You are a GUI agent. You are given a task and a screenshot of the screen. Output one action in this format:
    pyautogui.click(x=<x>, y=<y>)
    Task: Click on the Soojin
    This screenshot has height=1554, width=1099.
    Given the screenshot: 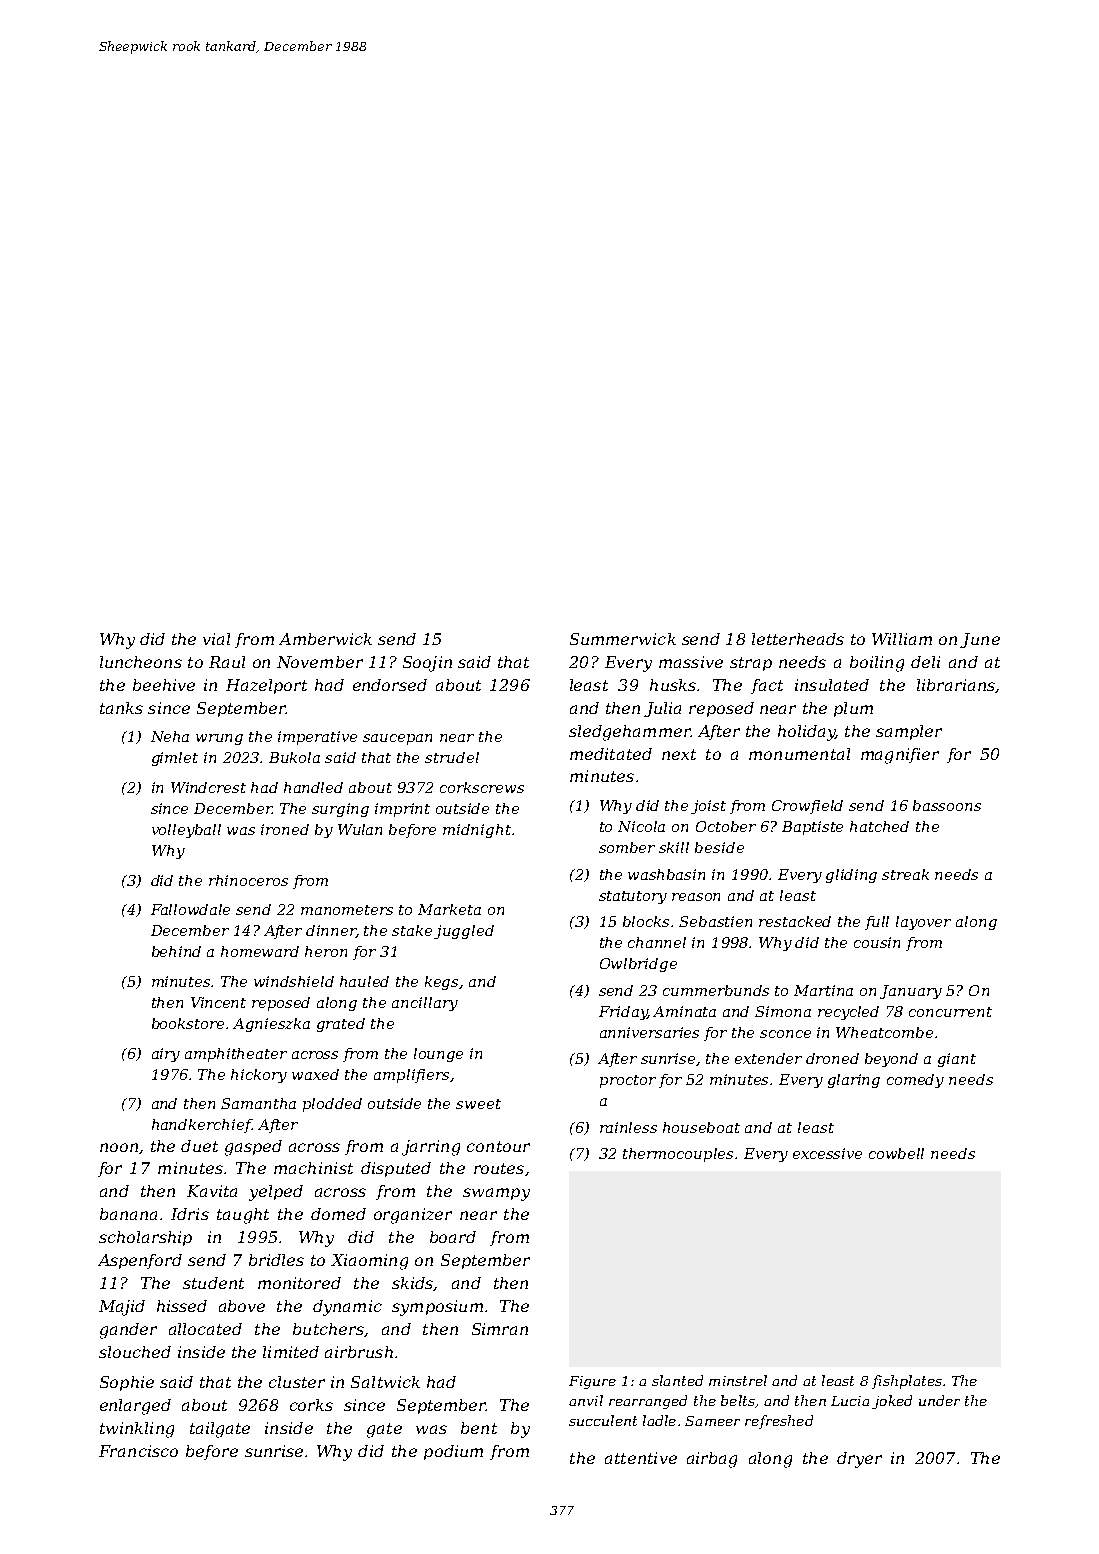 What is the action you would take?
    pyautogui.click(x=427, y=664)
